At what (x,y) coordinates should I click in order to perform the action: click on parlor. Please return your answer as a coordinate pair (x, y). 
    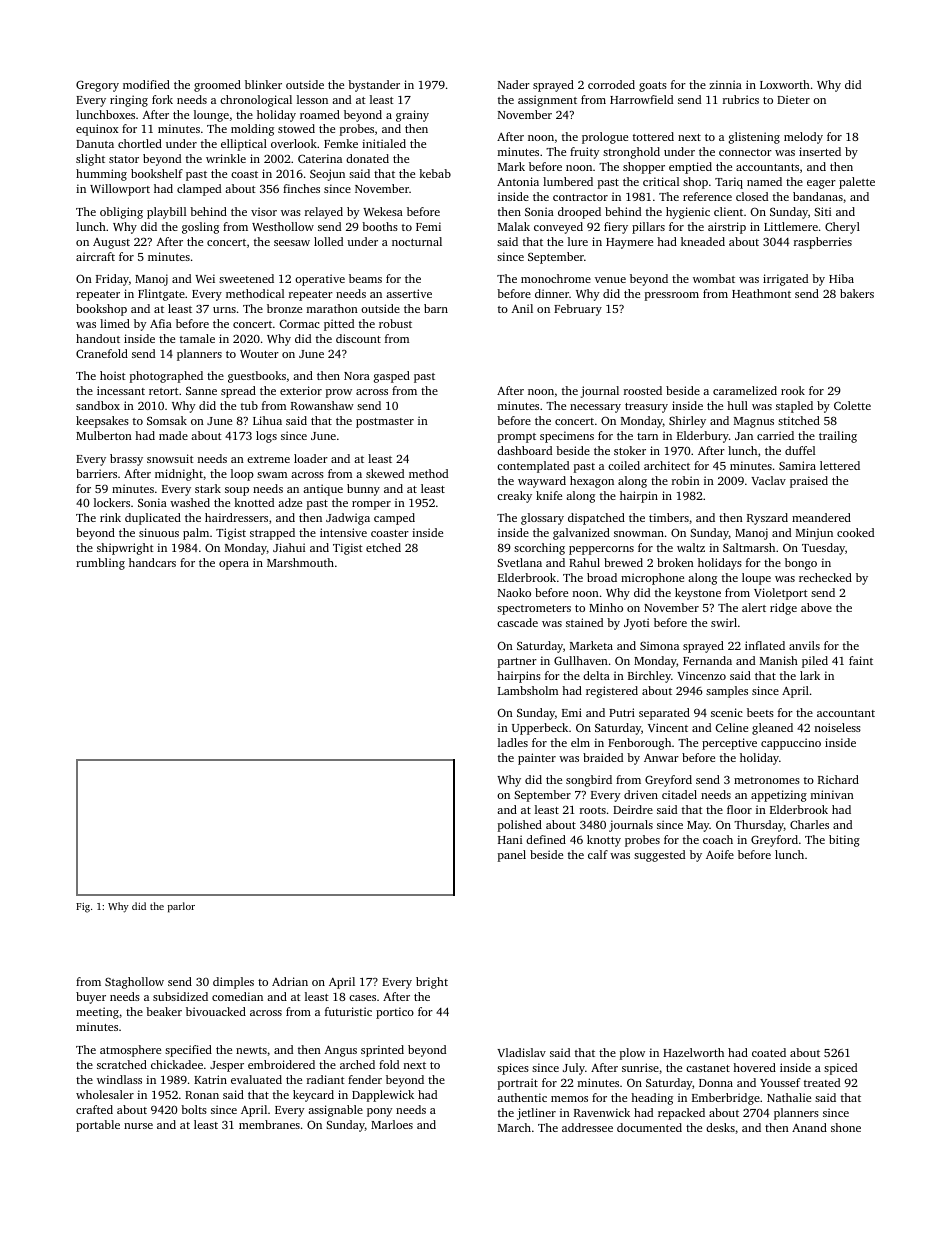
    Looking at the image, I should click on (181, 907).
